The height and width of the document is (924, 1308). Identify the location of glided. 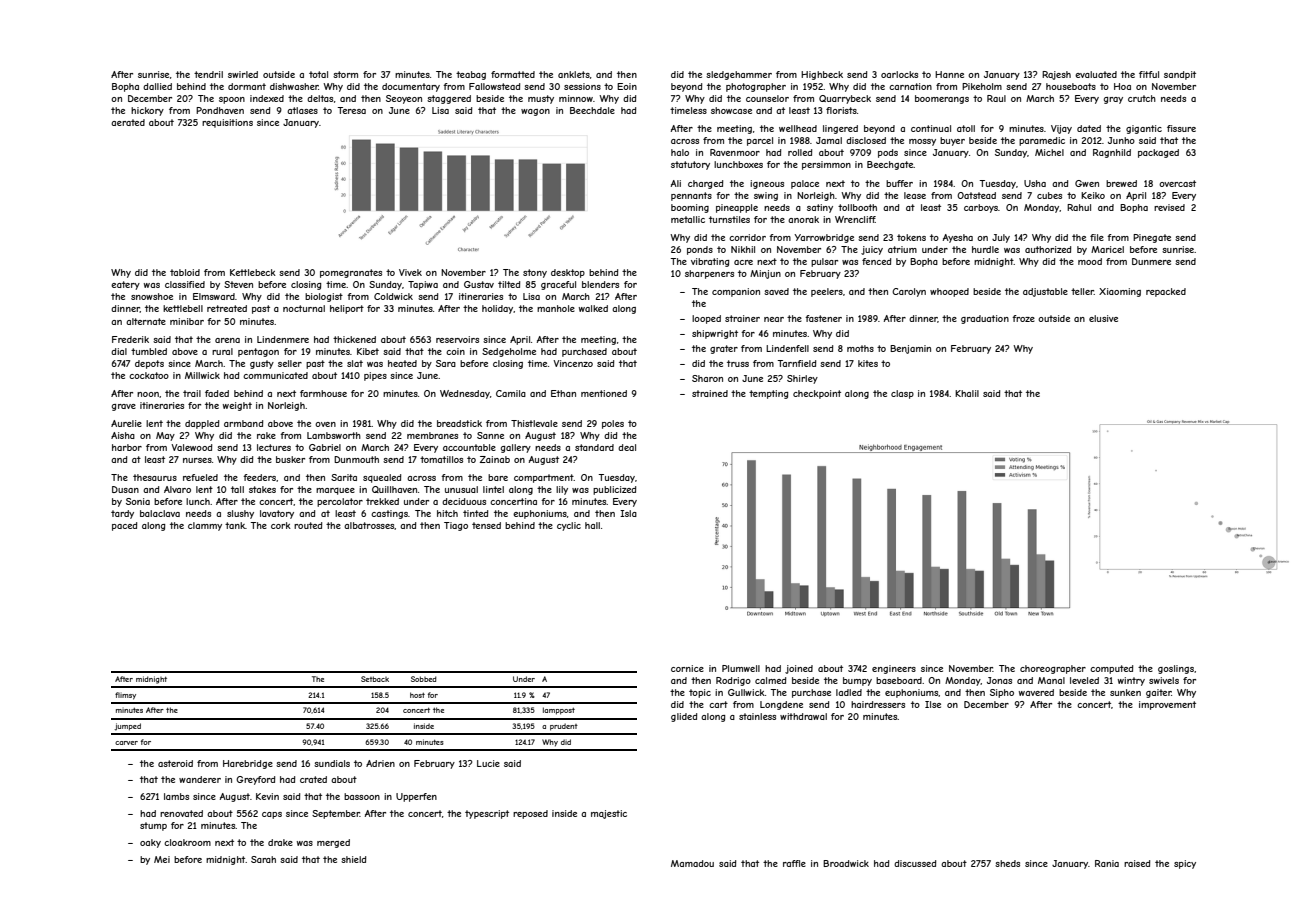
(684, 717).
